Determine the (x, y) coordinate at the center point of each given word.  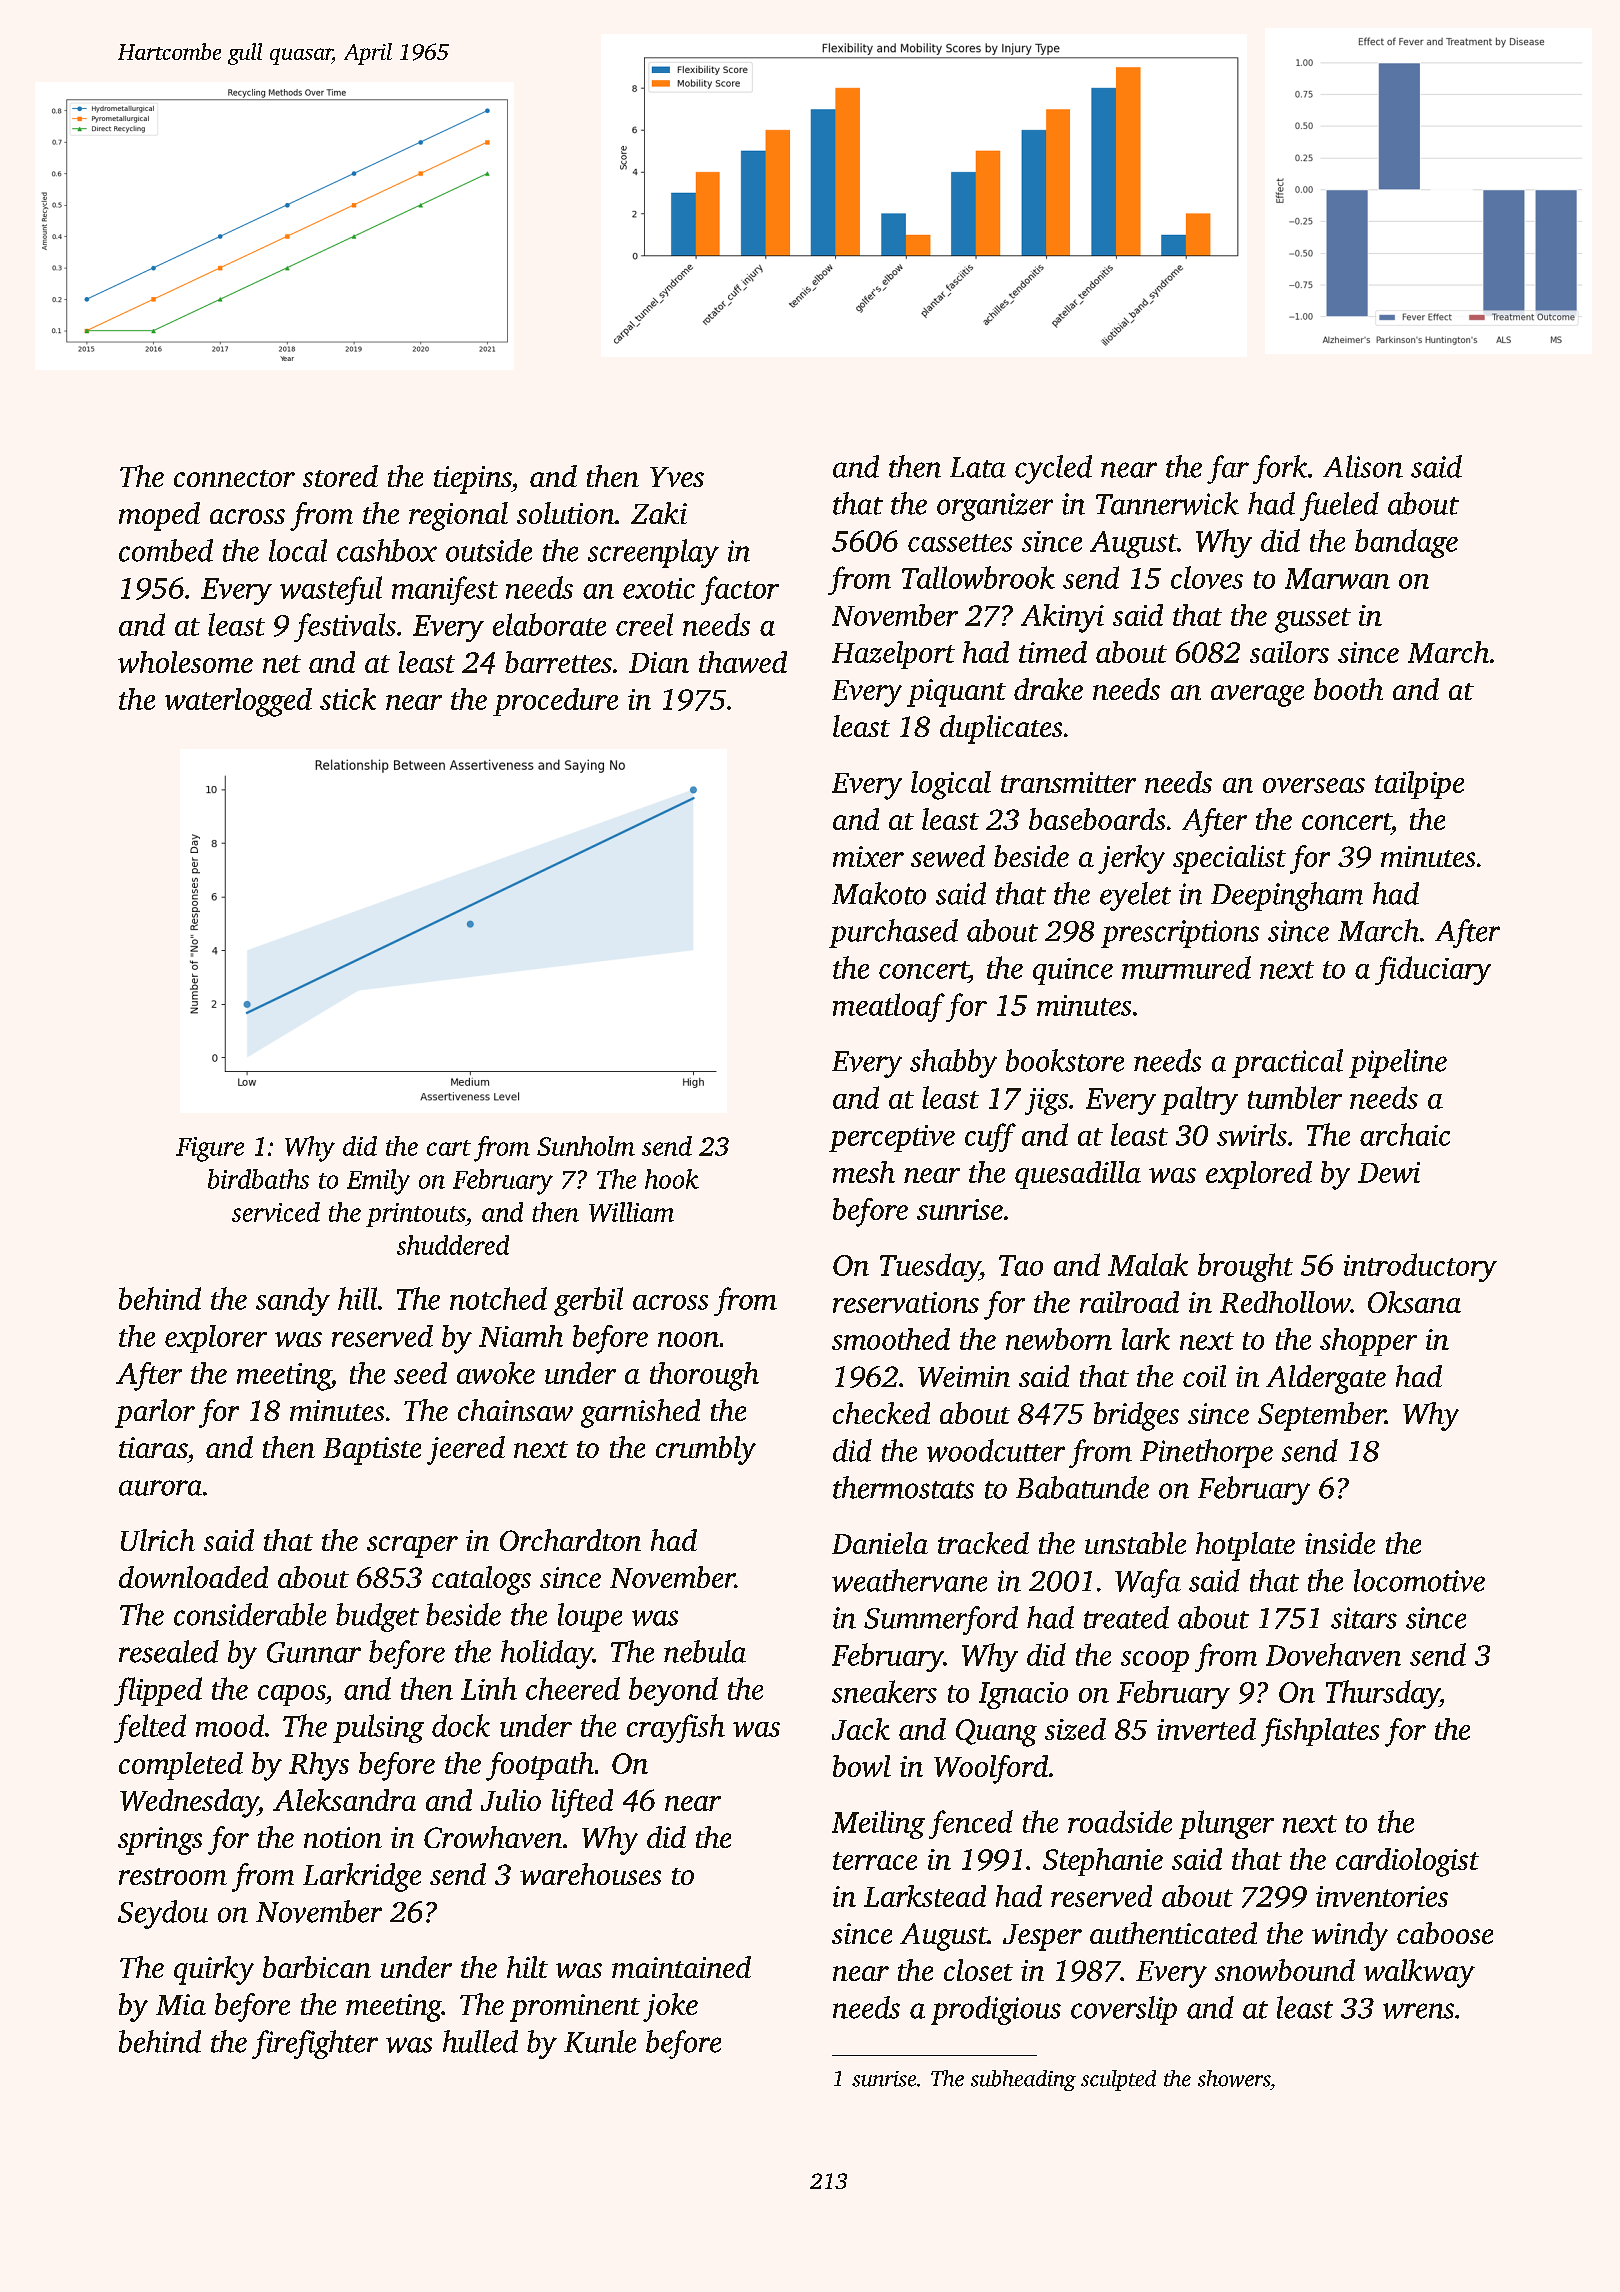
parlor (155, 1413)
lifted (582, 1803)
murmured (1186, 967)
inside (1340, 1543)
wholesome (185, 662)
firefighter (315, 2044)
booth (1348, 689)
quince (1073, 971)
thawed (743, 662)
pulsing (378, 1728)
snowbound (1285, 1970)
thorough (704, 1376)
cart (449, 1148)
